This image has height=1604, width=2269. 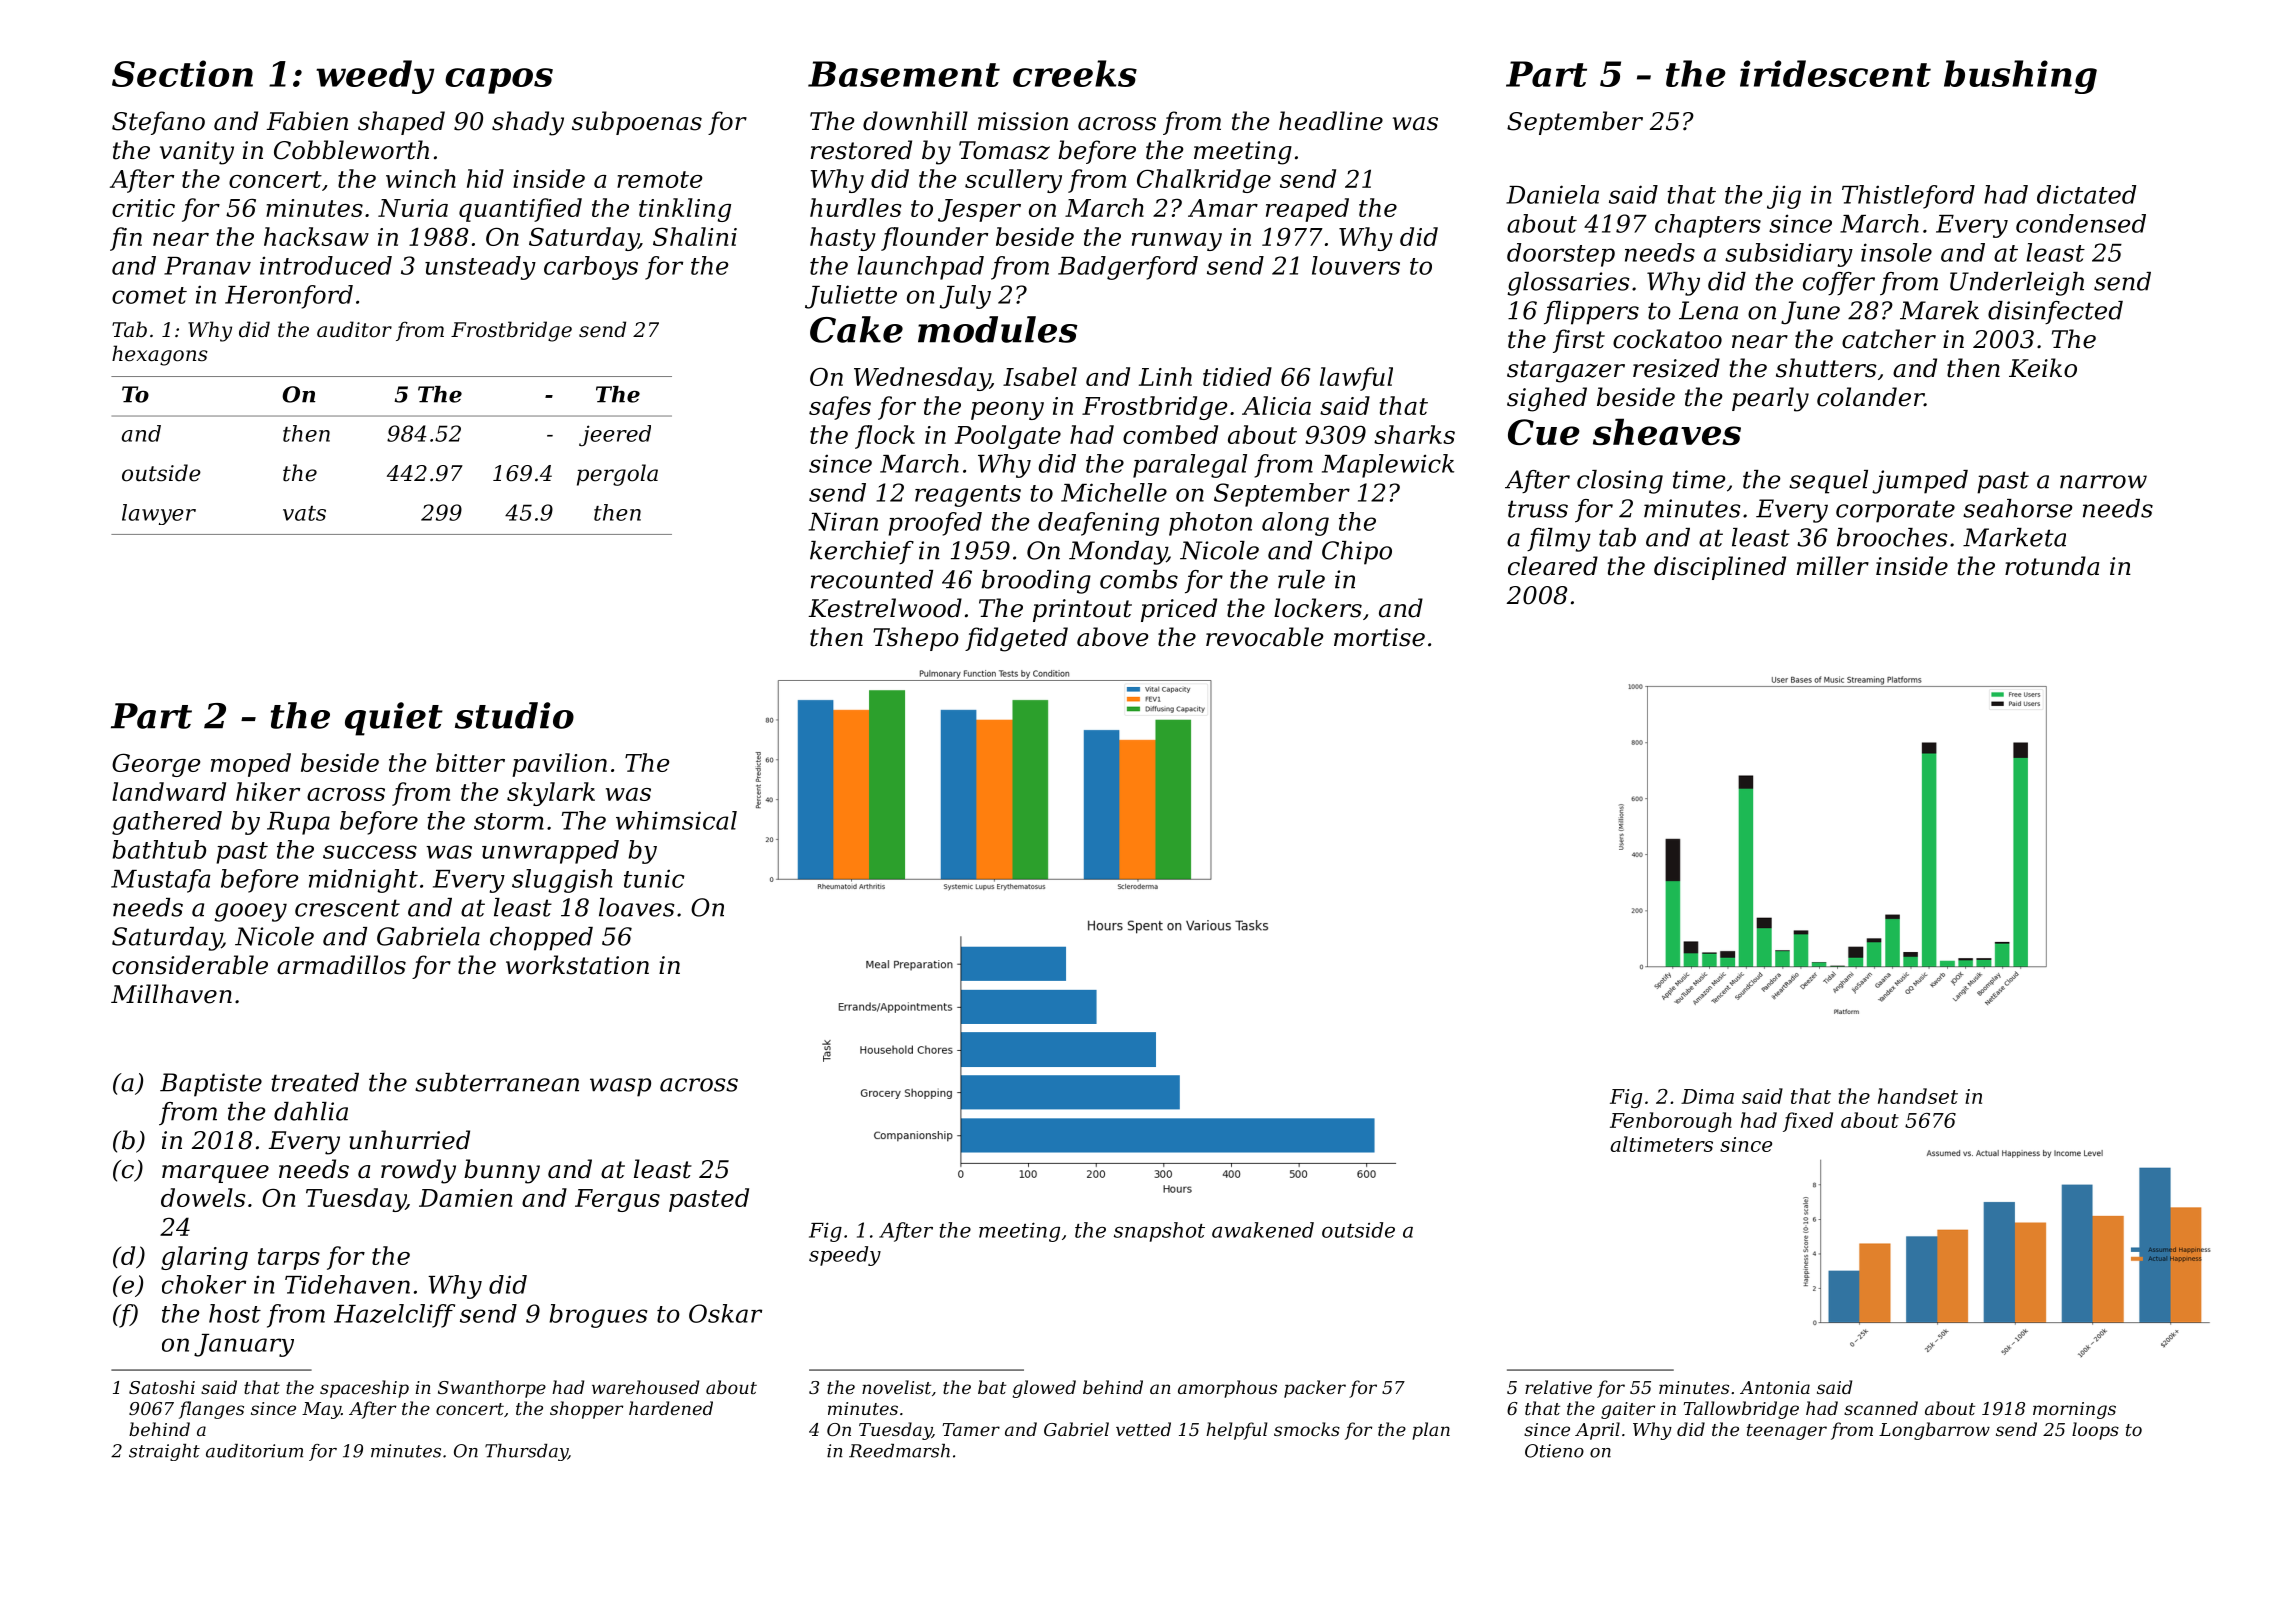 What do you see at coordinates (1013, 181) in the image?
I see `scullery` at bounding box center [1013, 181].
